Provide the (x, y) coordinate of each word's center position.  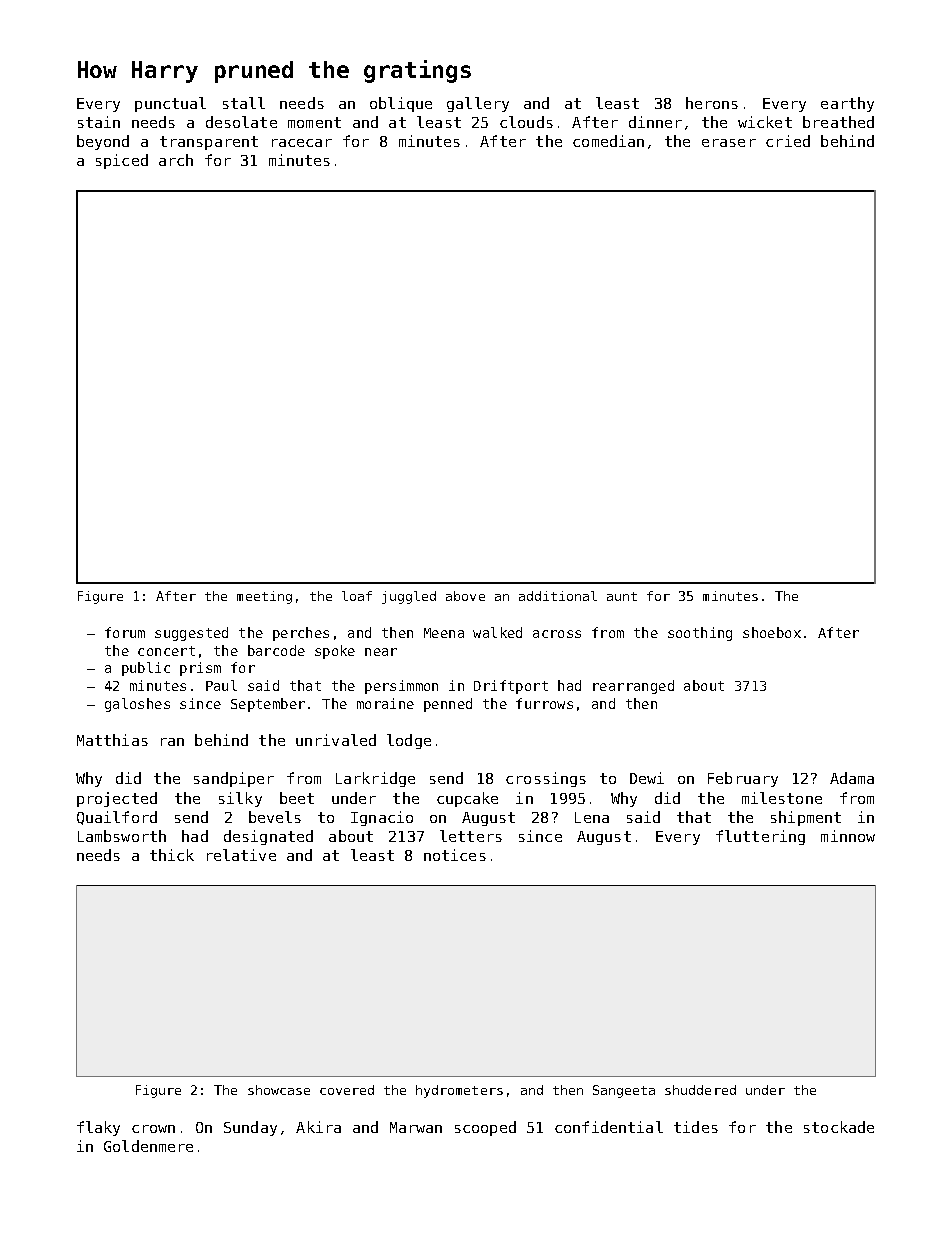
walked (497, 632)
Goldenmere (148, 1146)
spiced (122, 161)
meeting (264, 597)
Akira (318, 1127)
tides (696, 1127)
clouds (526, 122)
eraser (729, 143)
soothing (700, 634)
